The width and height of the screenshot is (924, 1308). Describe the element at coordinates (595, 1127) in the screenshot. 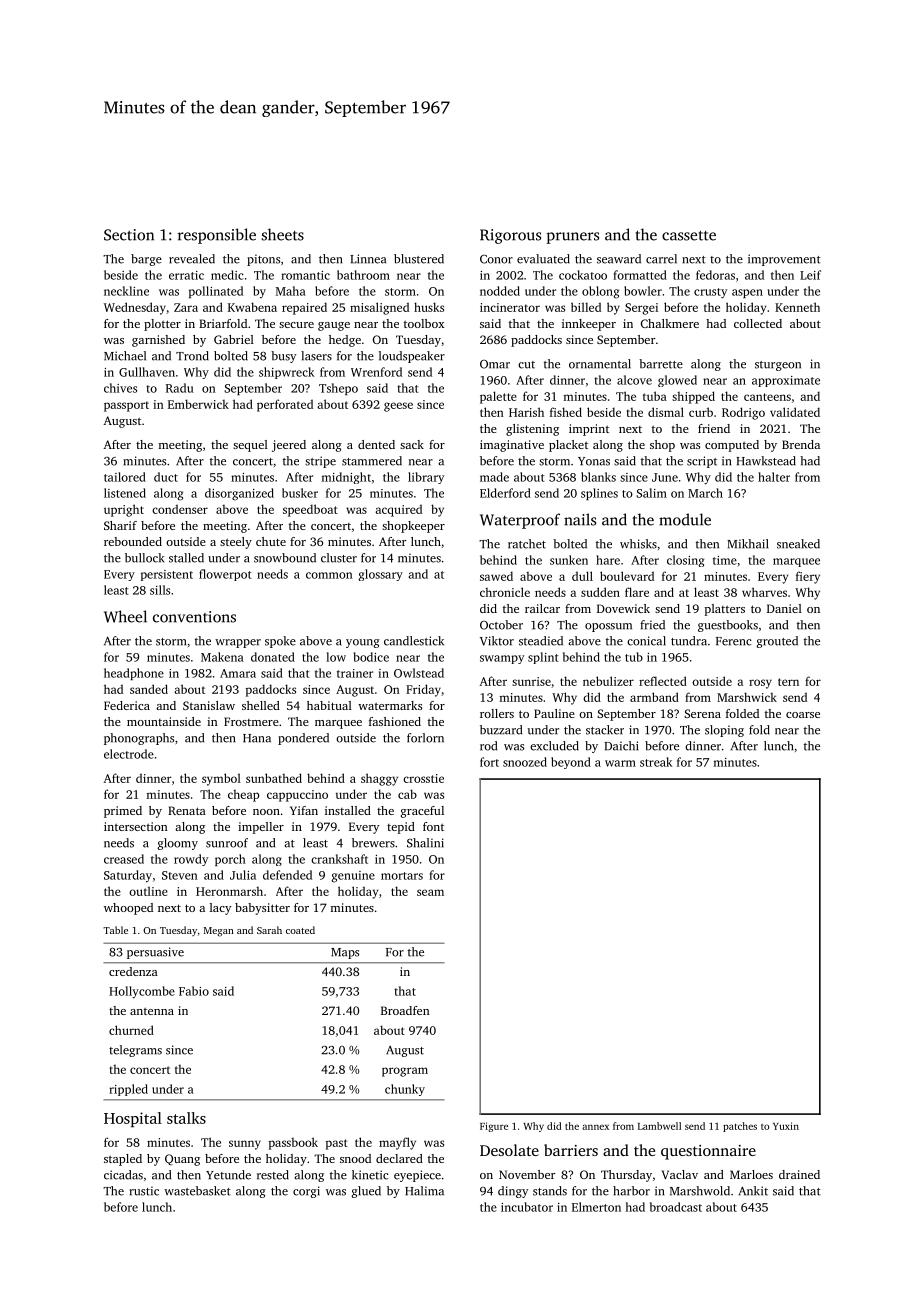

I see `annex` at that location.
